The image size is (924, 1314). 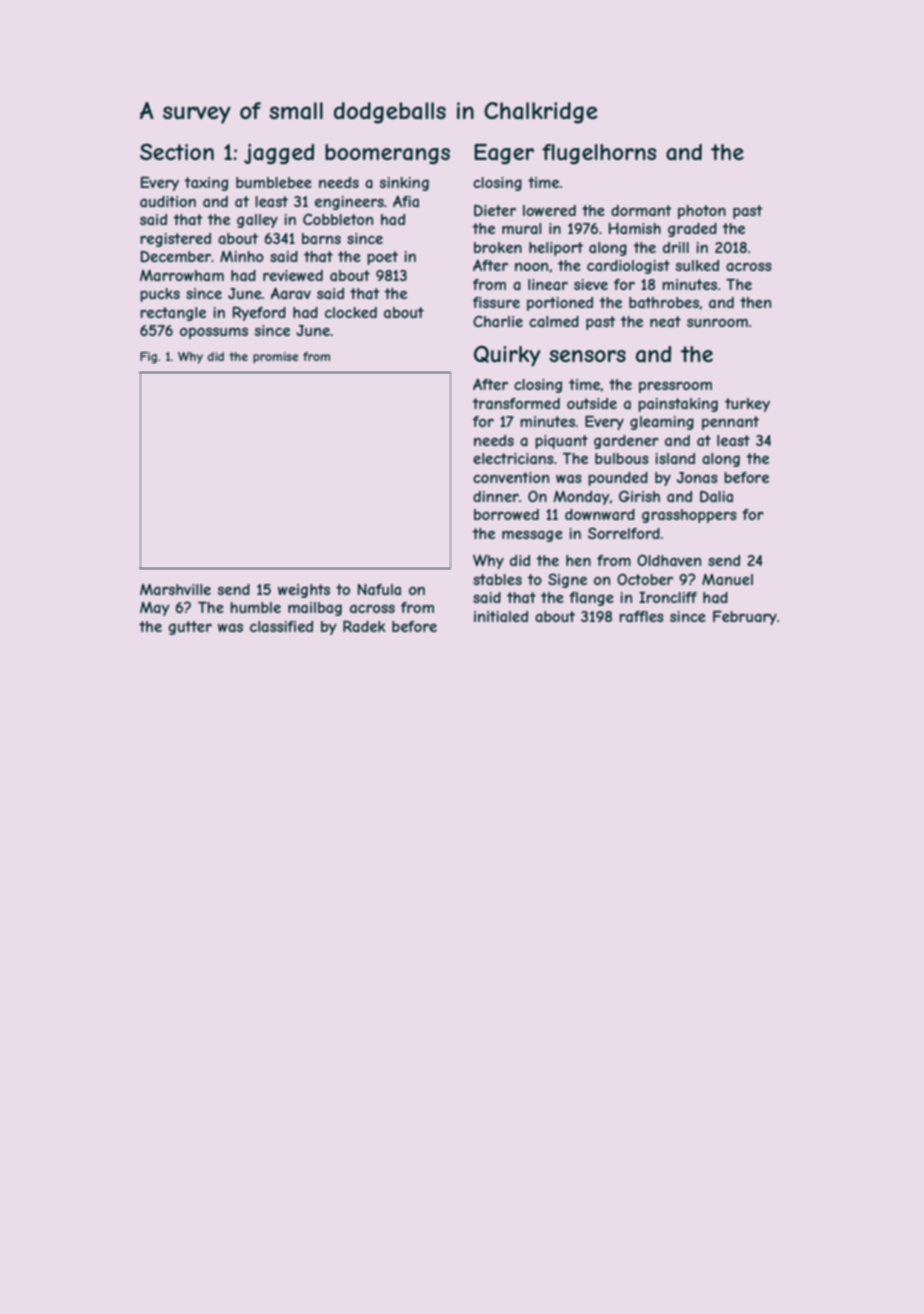 I want to click on sinking, so click(x=404, y=184).
